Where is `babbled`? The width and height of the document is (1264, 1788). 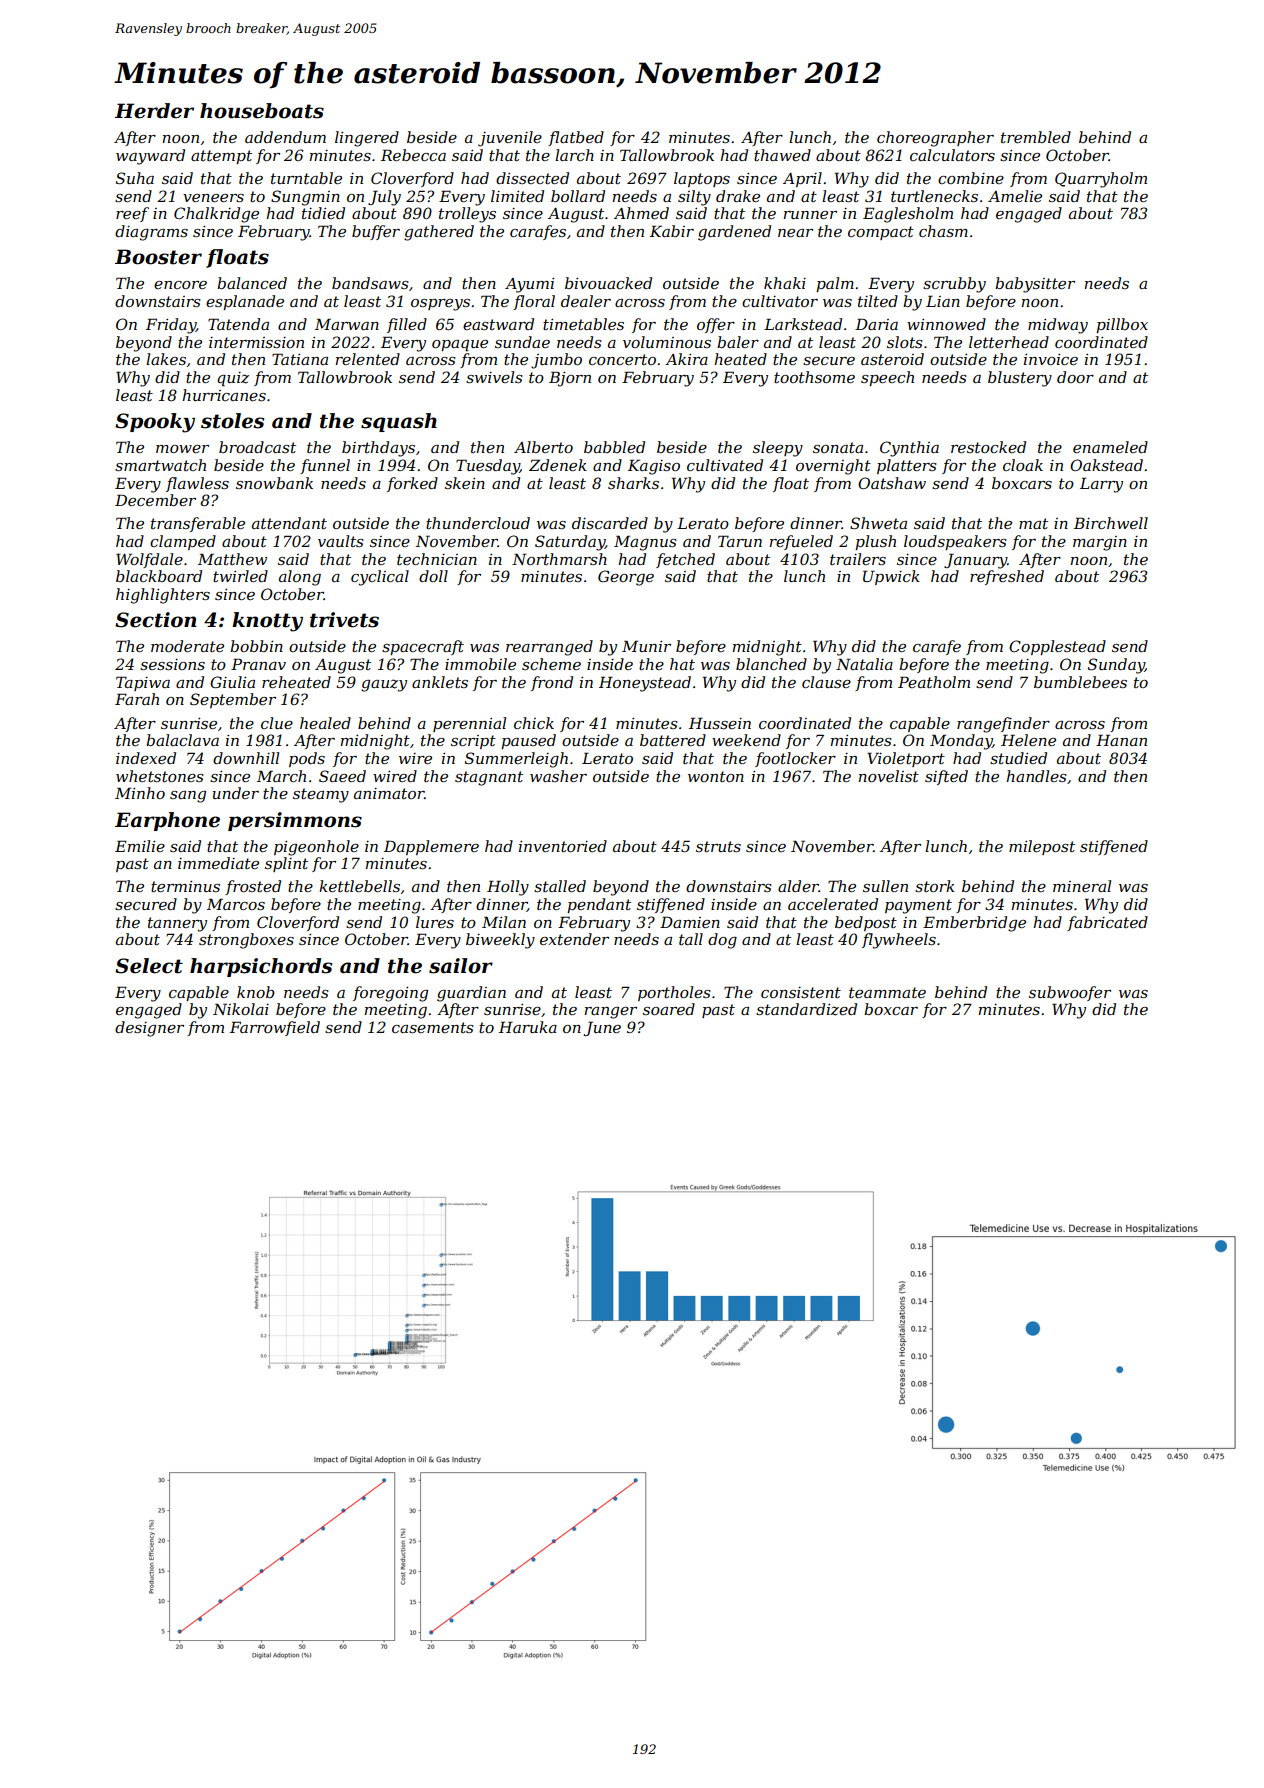 babbled is located at coordinates (614, 447).
